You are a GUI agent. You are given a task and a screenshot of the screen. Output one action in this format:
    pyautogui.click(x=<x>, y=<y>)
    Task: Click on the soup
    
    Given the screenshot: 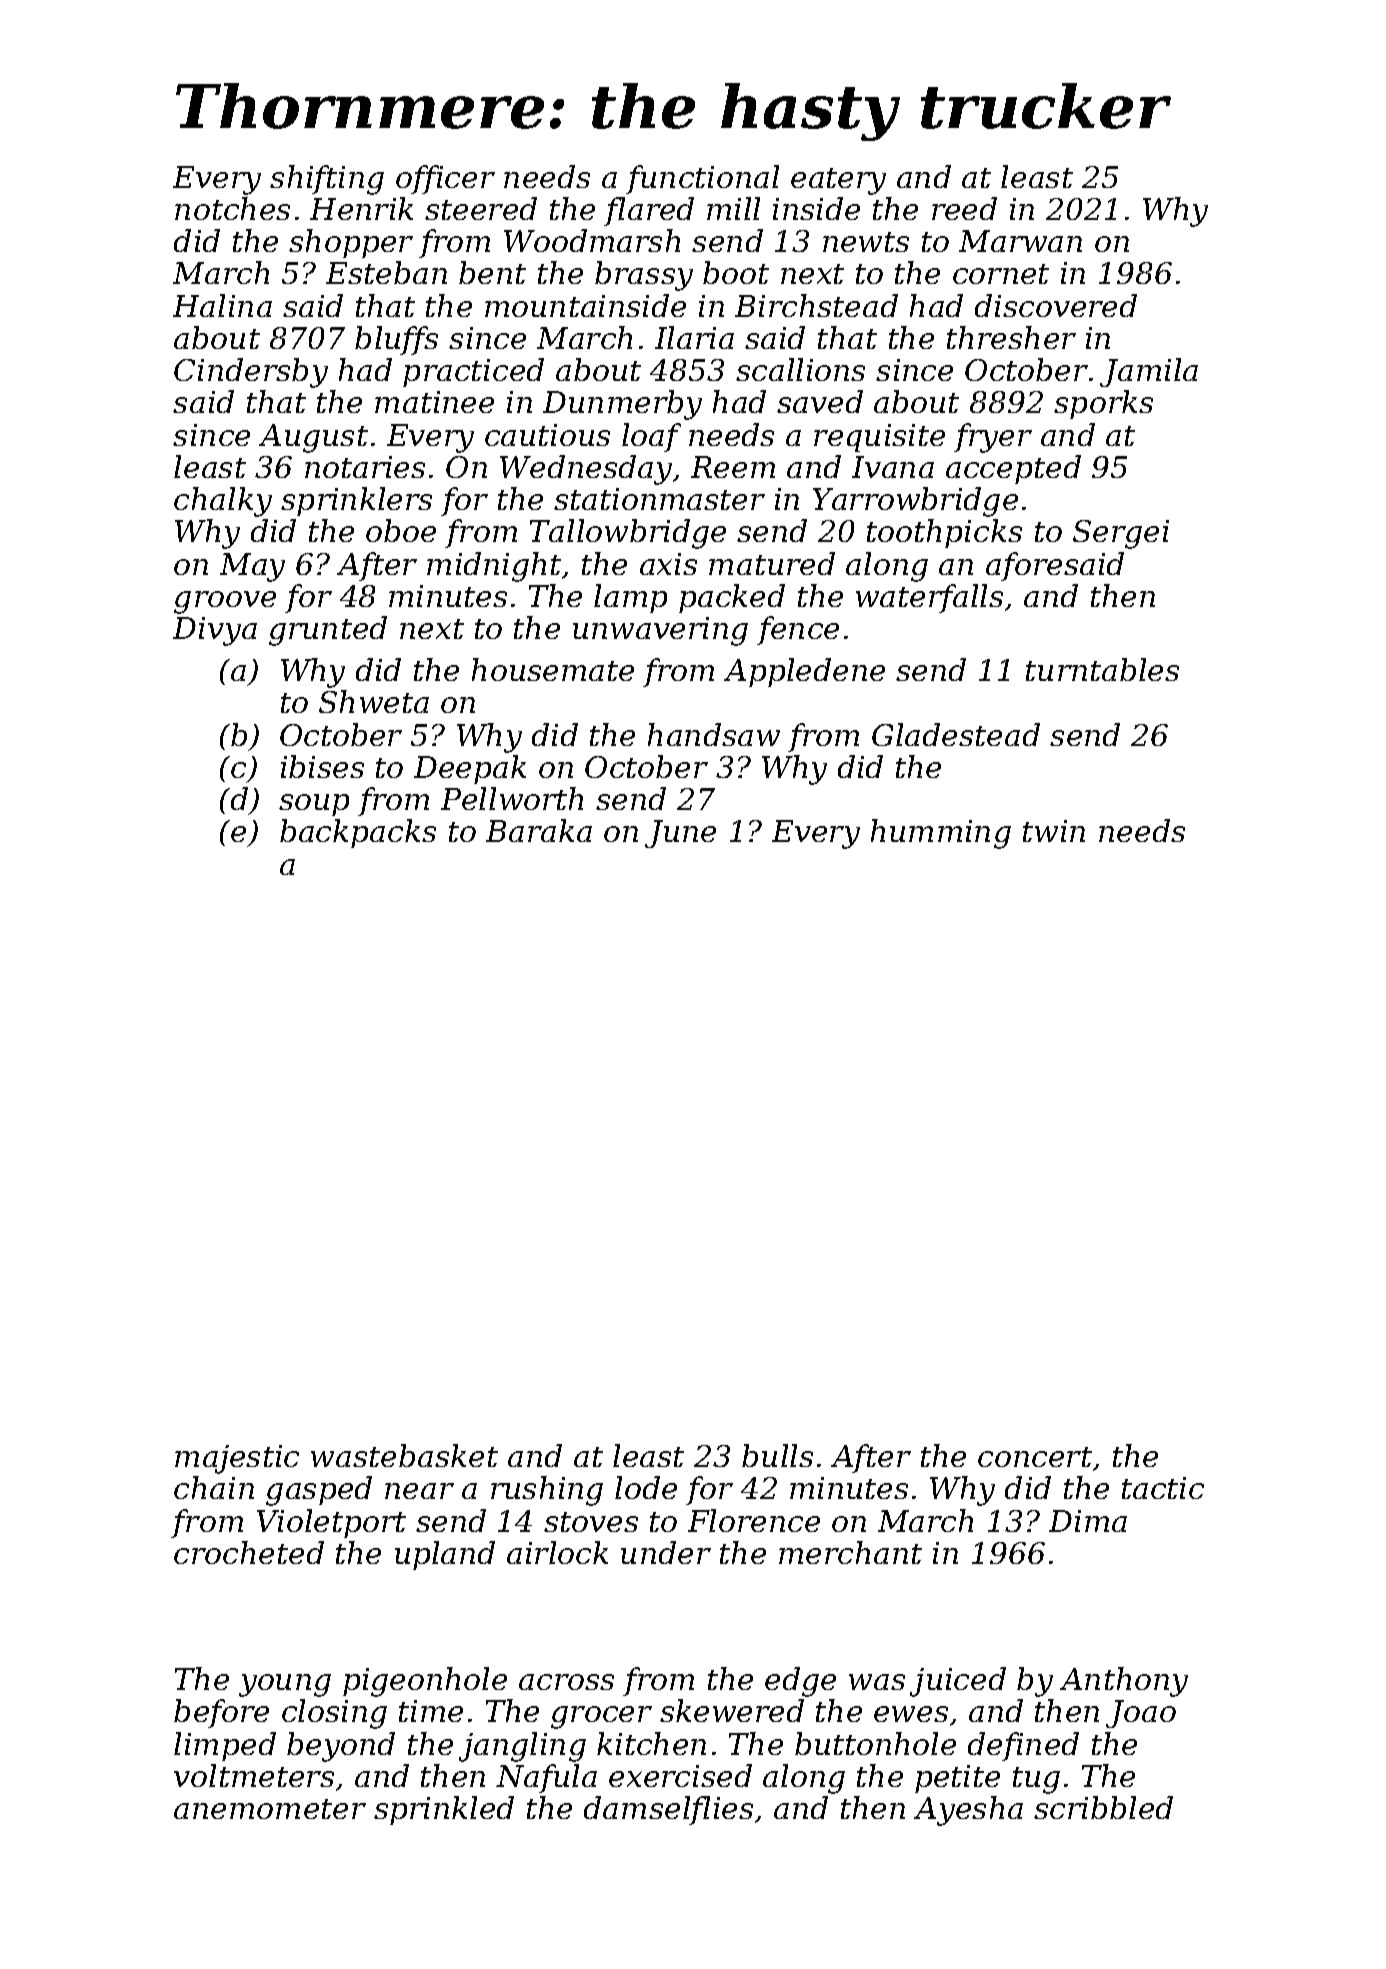 What is the action you would take?
    pyautogui.click(x=314, y=805)
